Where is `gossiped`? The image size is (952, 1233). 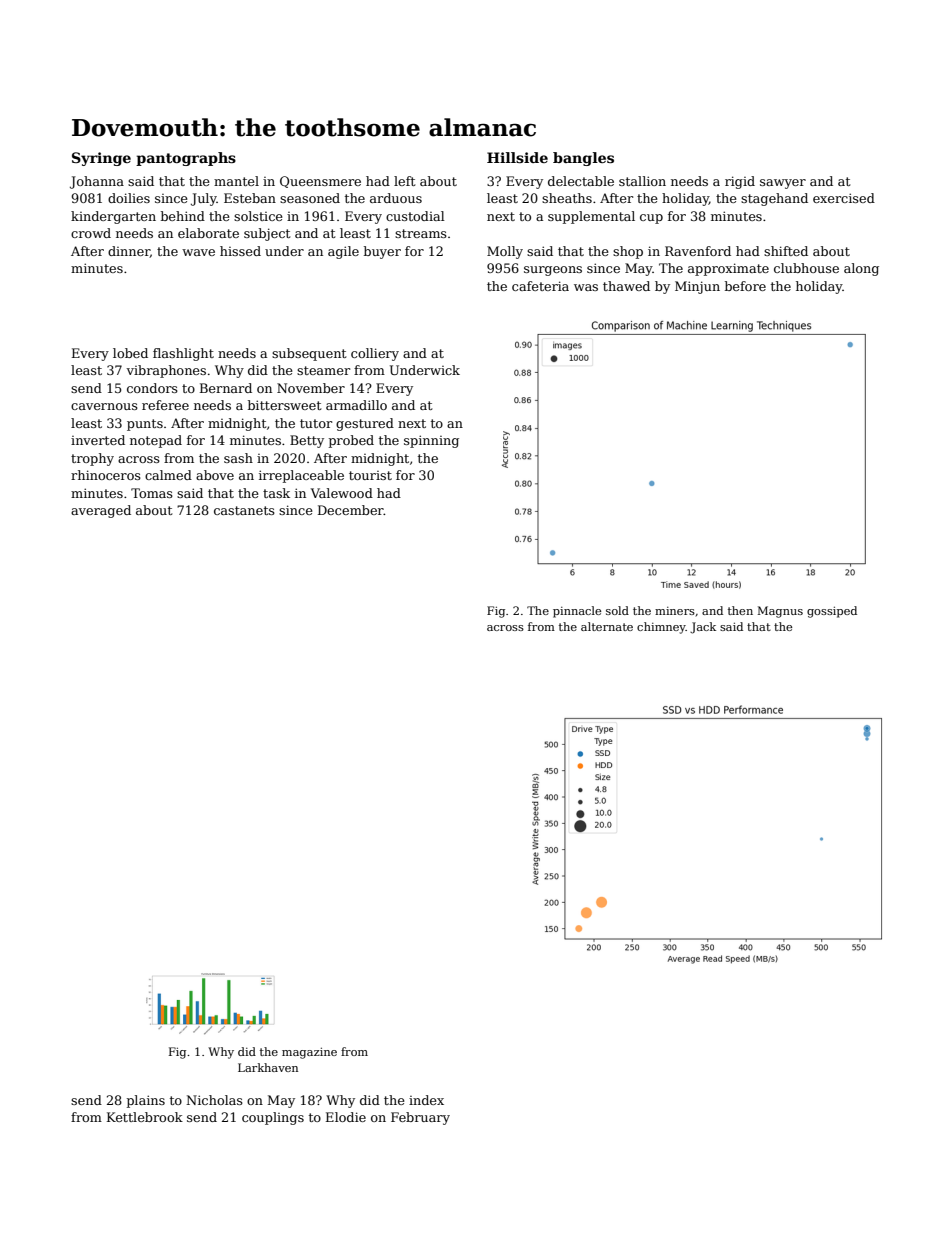
gossiped is located at coordinates (832, 612).
